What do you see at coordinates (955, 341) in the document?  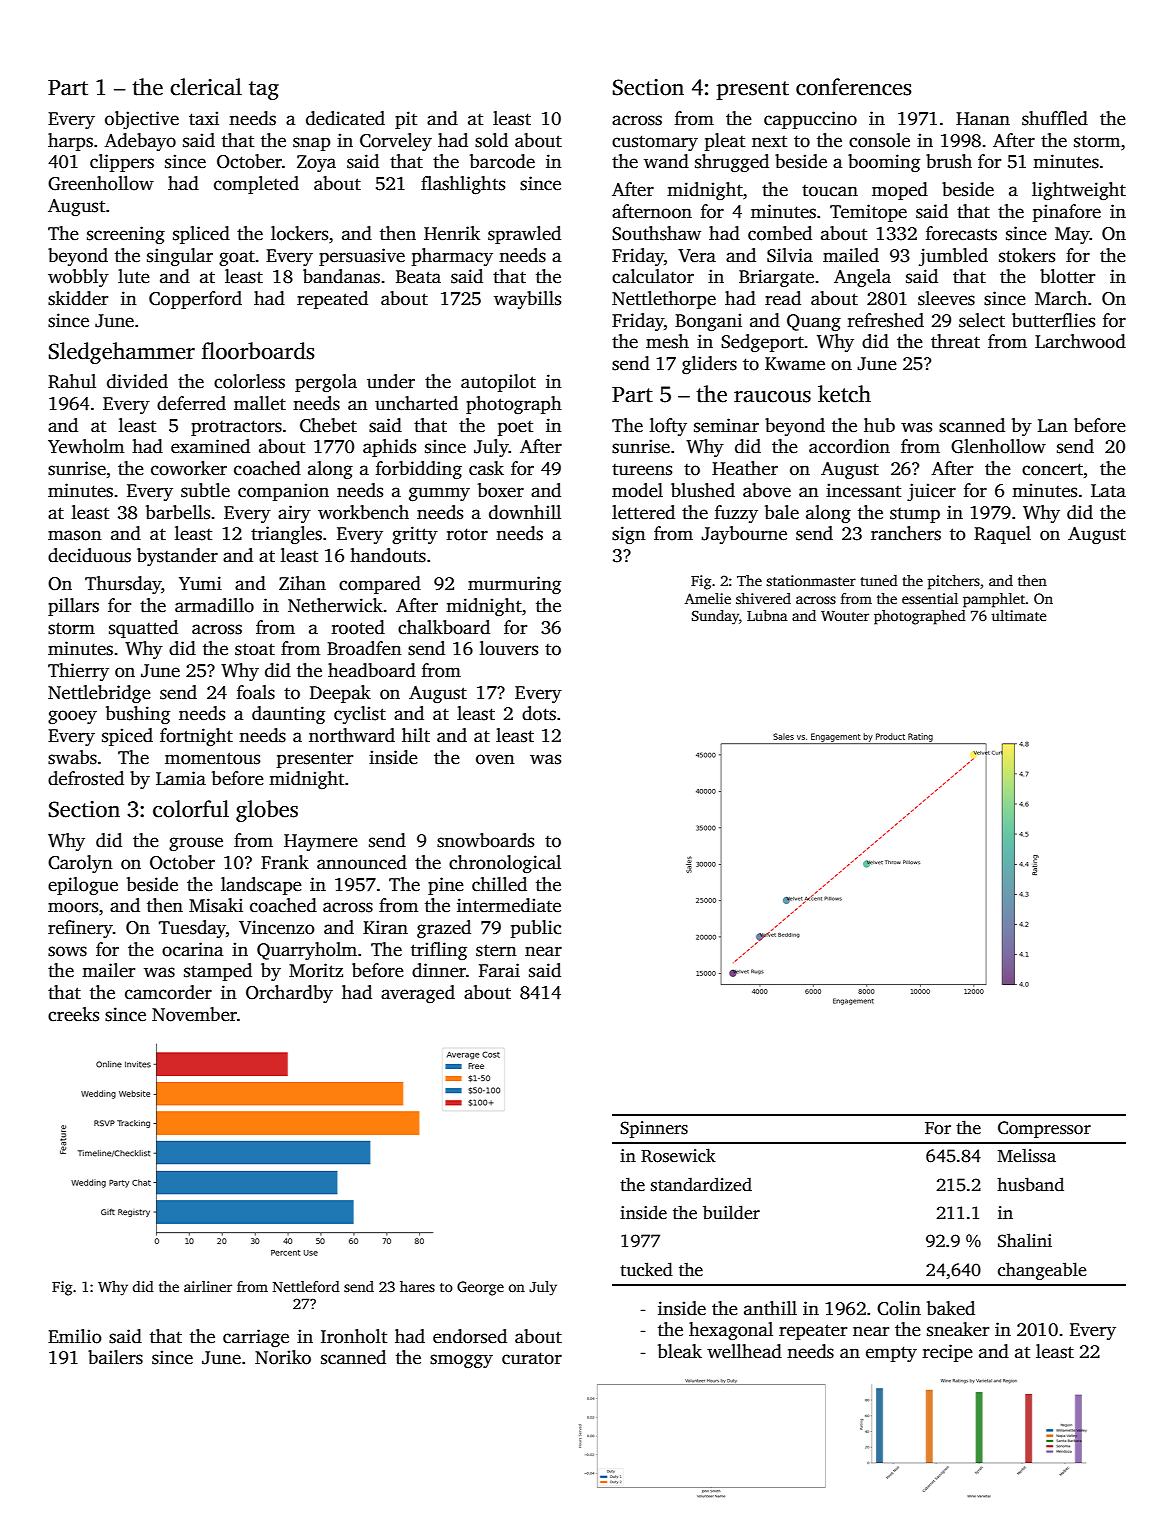 I see `threat` at bounding box center [955, 341].
